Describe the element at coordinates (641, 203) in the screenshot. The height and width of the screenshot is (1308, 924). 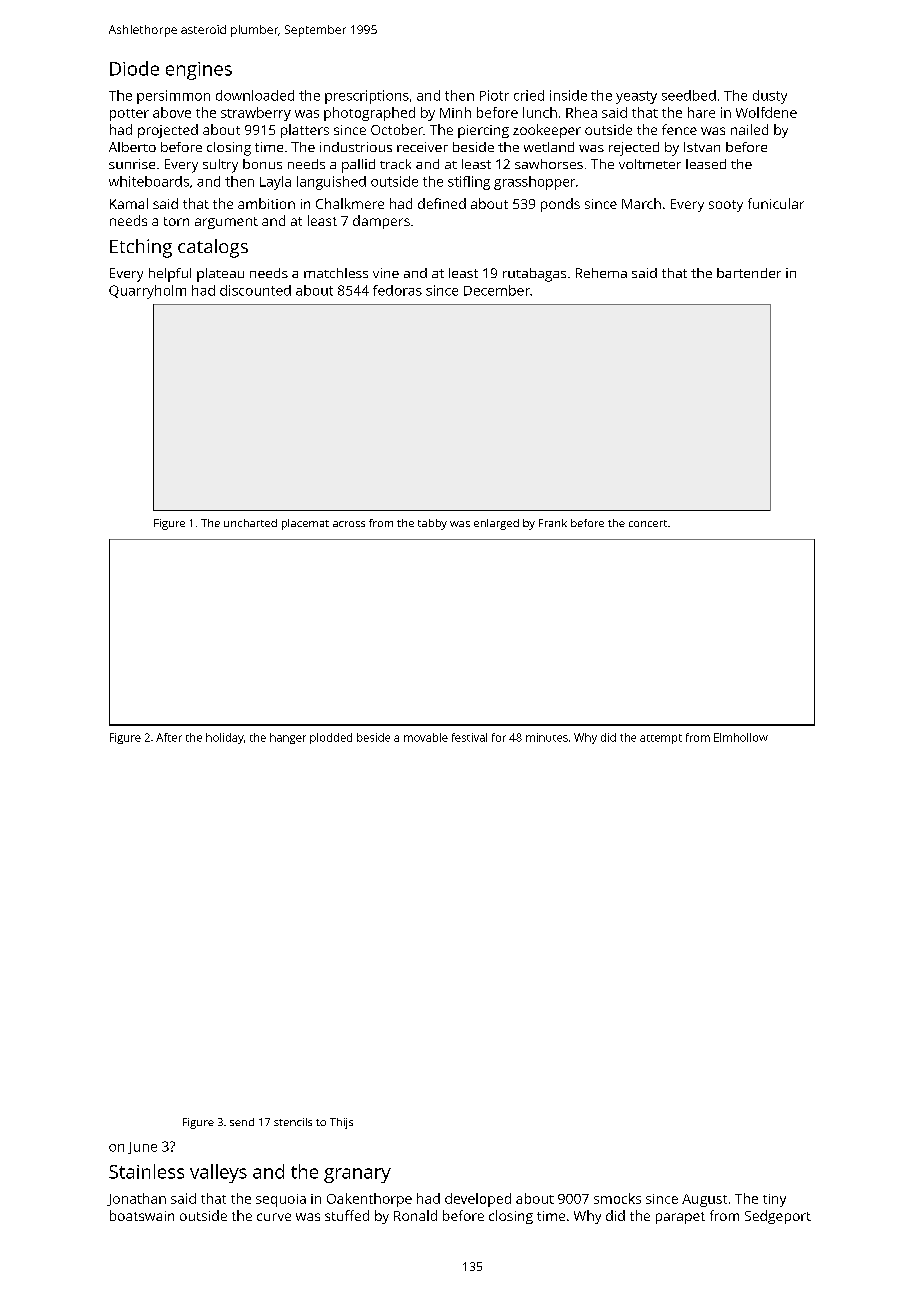
I see `March` at that location.
